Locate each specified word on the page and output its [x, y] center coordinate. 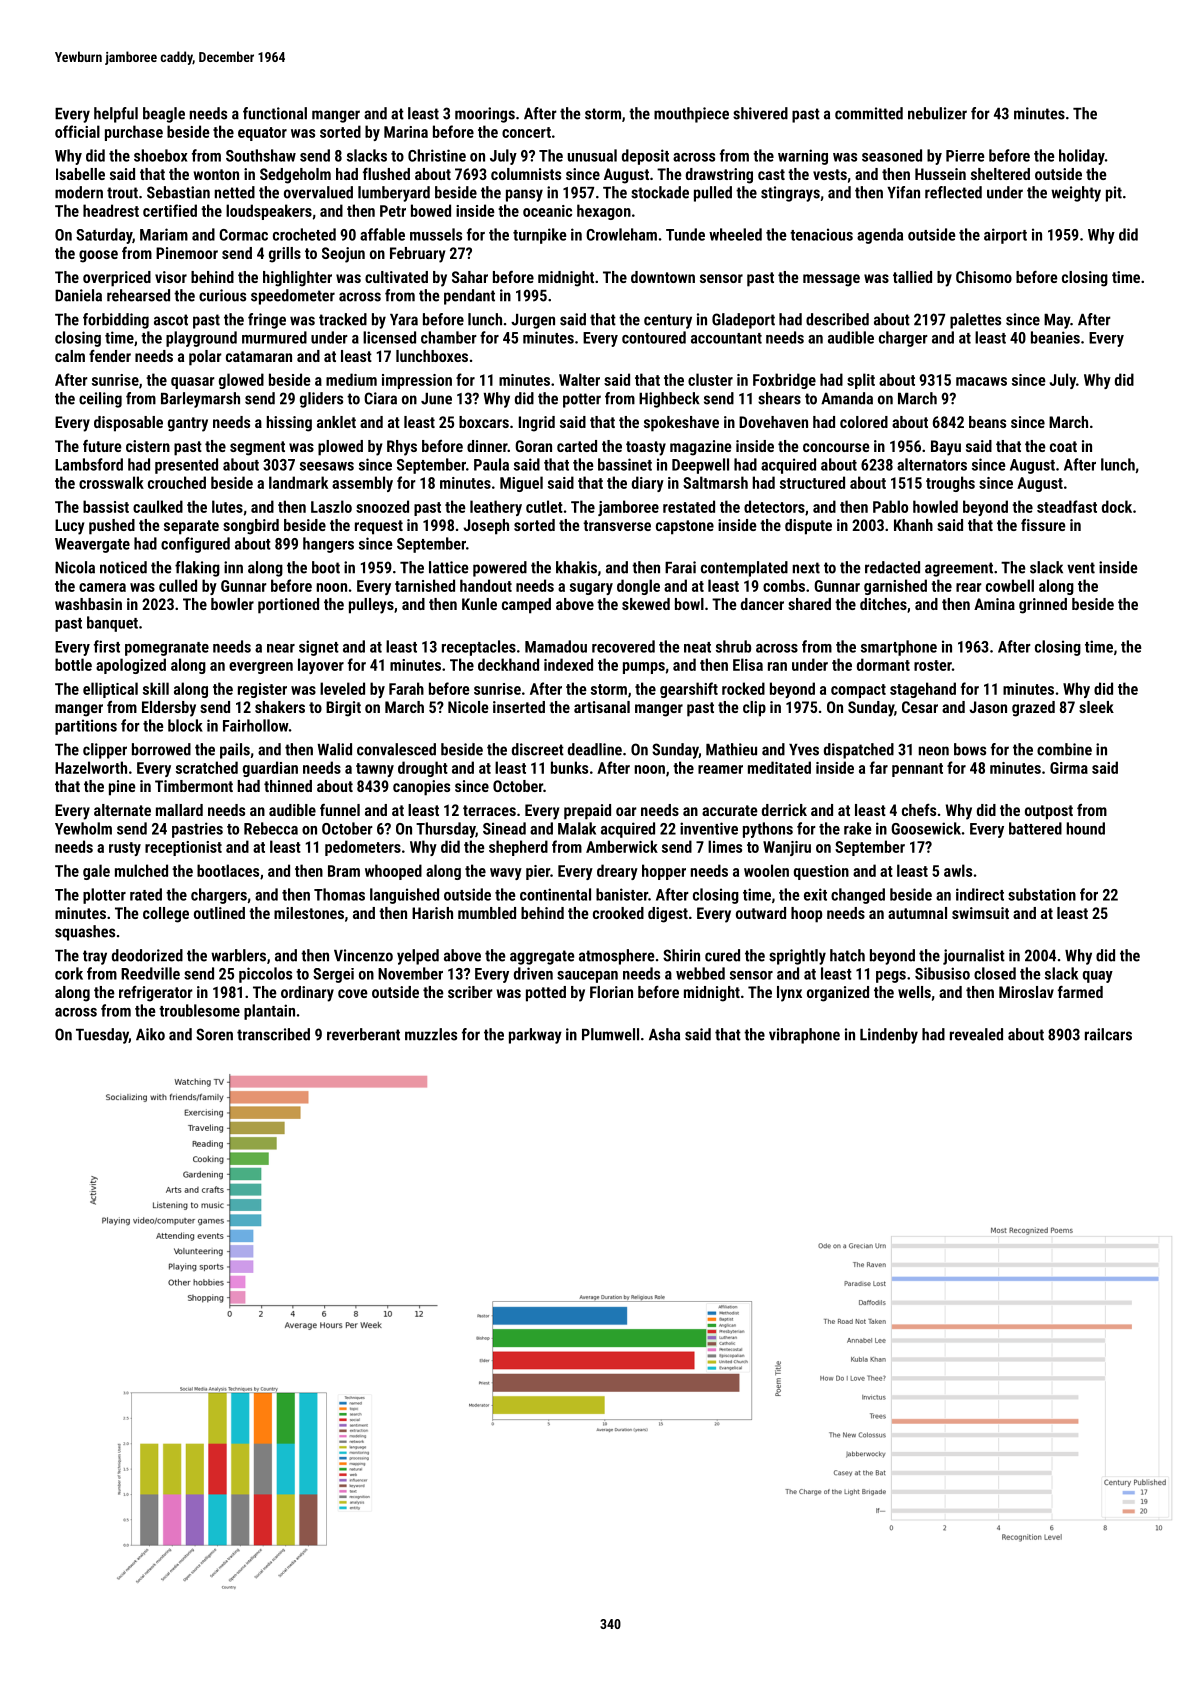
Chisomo [984, 277]
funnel [340, 810]
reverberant [363, 1034]
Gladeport [743, 321]
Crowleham [621, 234]
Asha [664, 1034]
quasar [193, 383]
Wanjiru [787, 848]
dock [1117, 506]
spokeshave [681, 424]
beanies [1055, 337]
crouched [177, 482]
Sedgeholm [295, 176]
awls [958, 870]
